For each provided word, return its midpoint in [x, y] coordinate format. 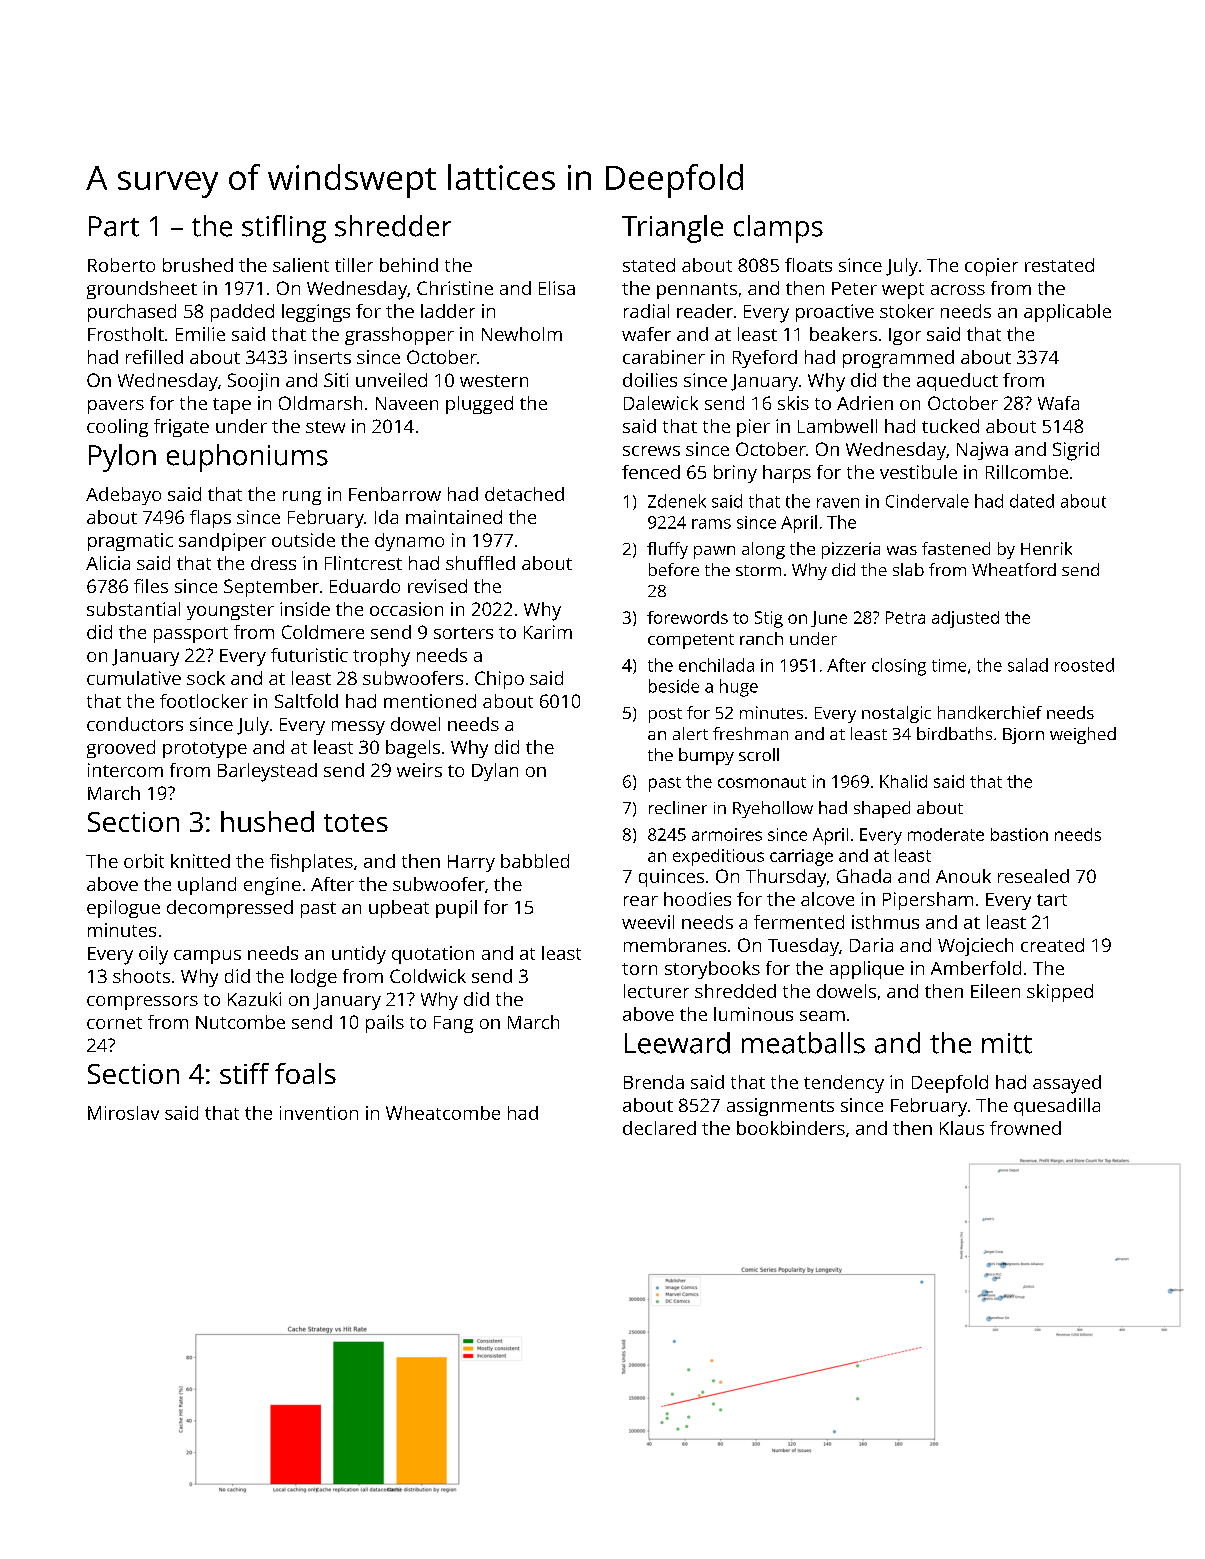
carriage [801, 857]
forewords [687, 617]
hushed [267, 821]
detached [524, 494]
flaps [210, 519]
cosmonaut [762, 782]
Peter [854, 288]
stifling [284, 229]
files [151, 586]
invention [319, 1113]
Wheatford [1014, 569]
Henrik [1046, 548]
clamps [778, 229]
